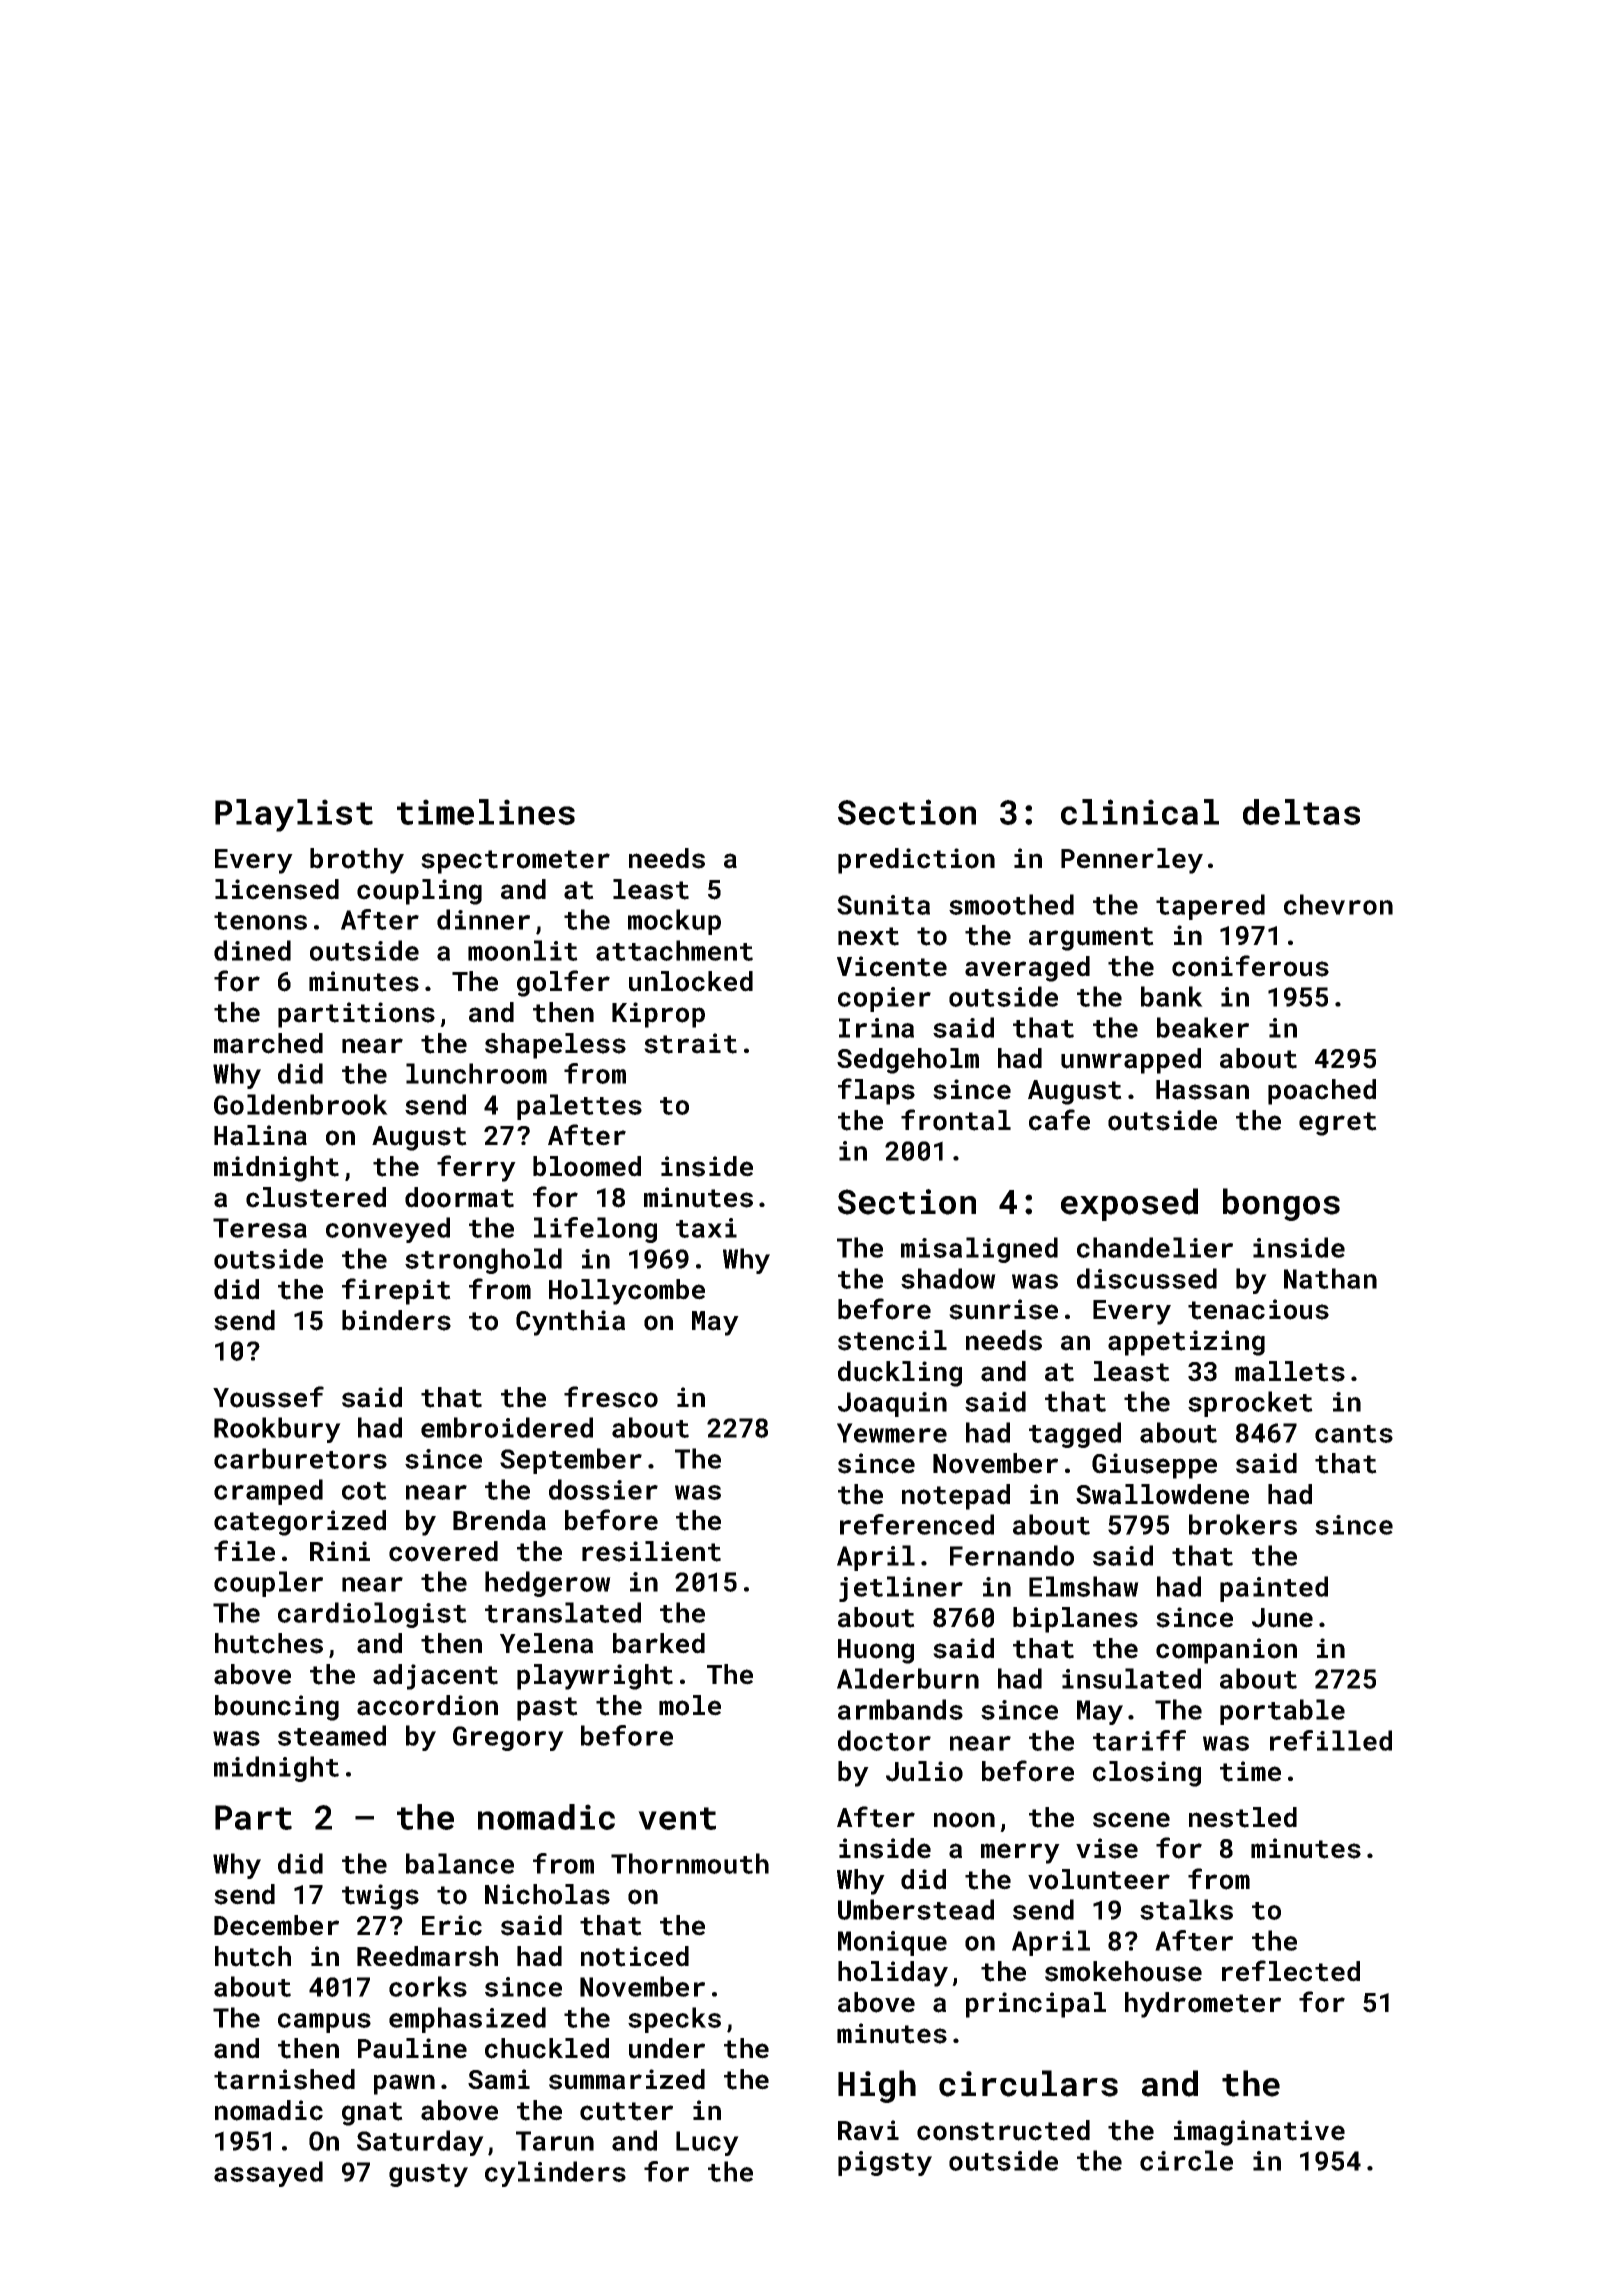 The width and height of the page is (1620, 2292). What do you see at coordinates (268, 1584) in the page?
I see `coupler` at bounding box center [268, 1584].
